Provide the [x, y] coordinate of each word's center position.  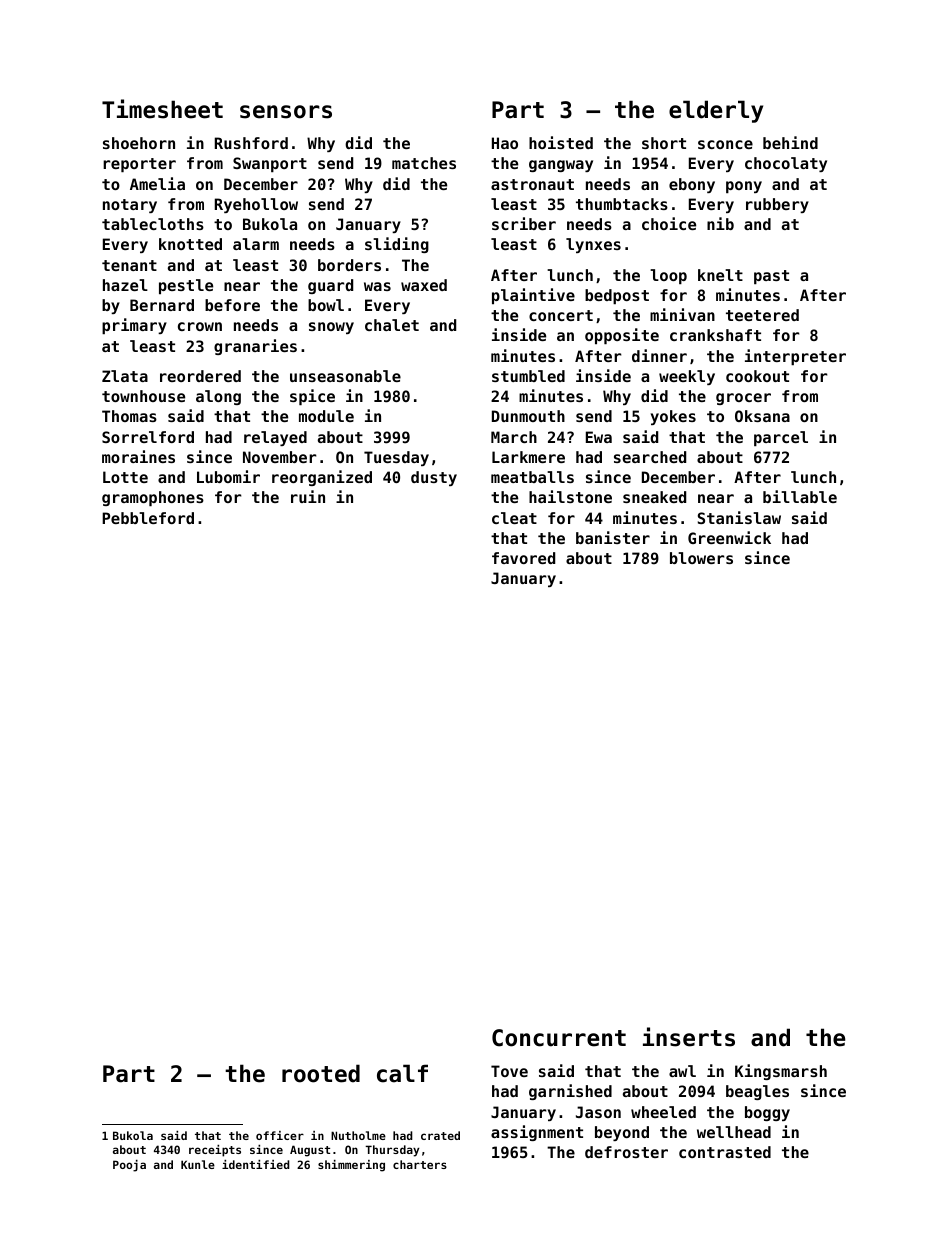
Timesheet [162, 109]
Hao [505, 143]
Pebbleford [148, 518]
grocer [743, 399]
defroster [626, 1152]
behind [790, 142]
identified [256, 1164]
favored [523, 558]
